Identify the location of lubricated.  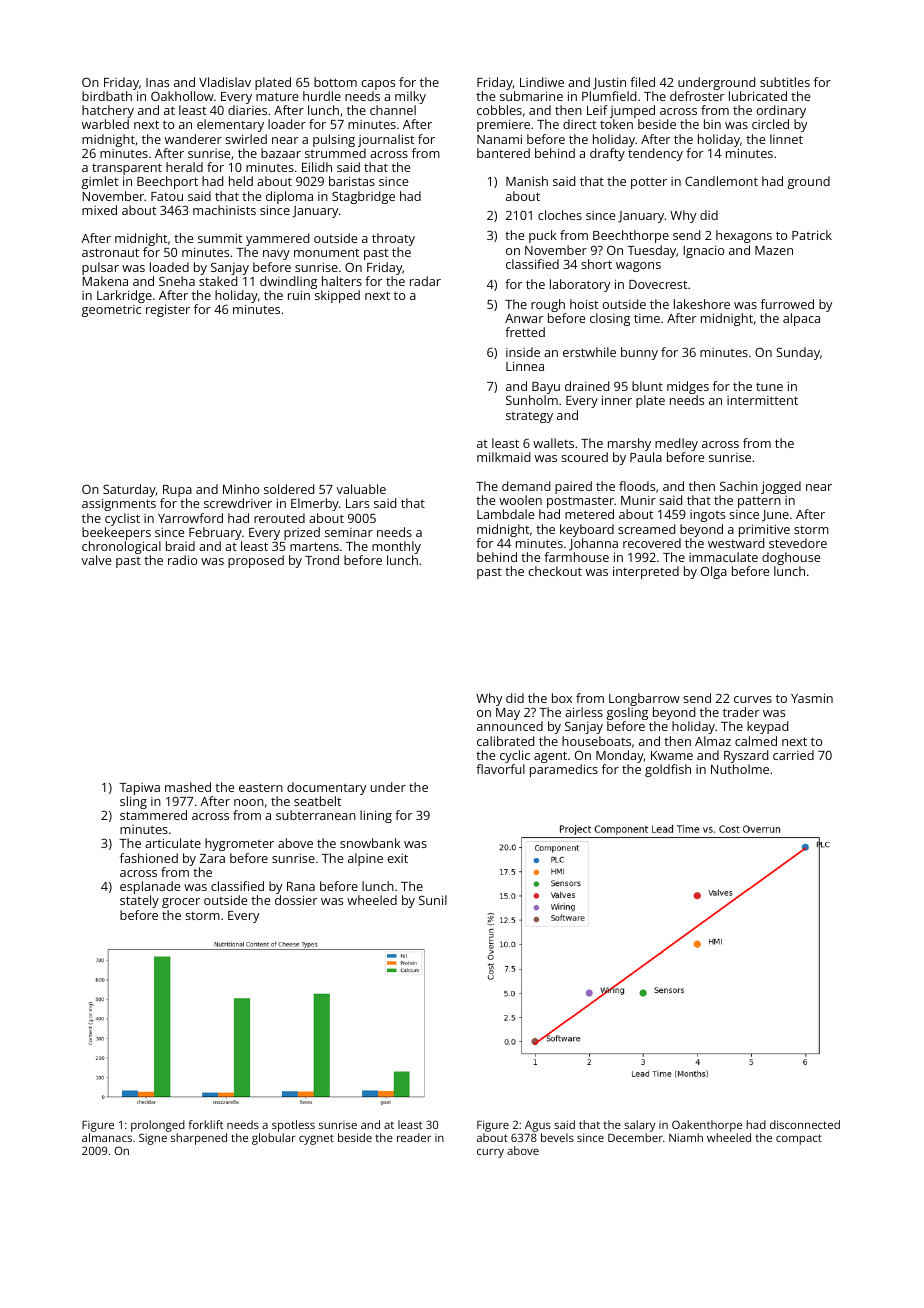
(758, 96).
